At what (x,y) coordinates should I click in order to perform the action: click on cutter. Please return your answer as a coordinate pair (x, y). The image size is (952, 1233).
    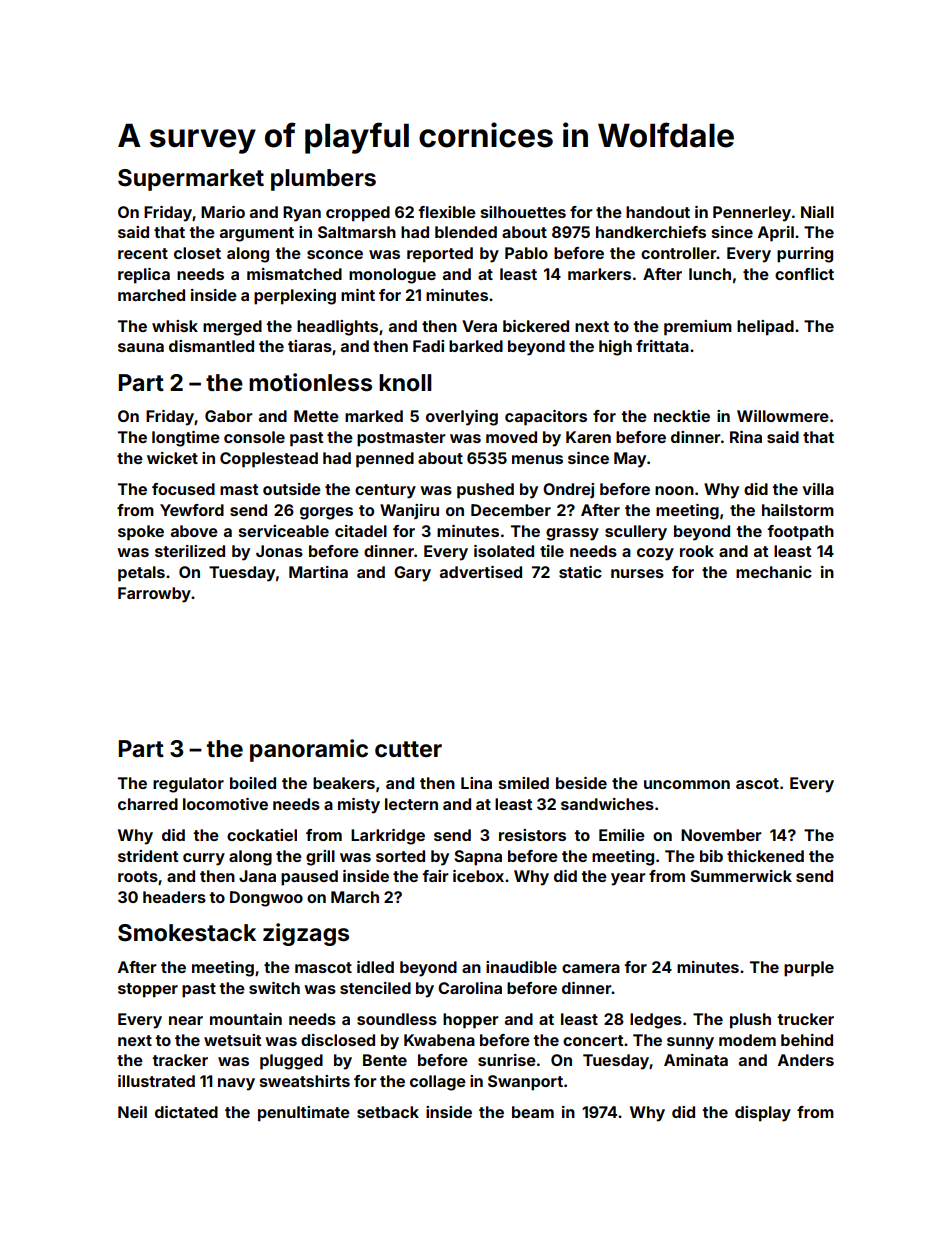
    Looking at the image, I should click on (408, 749).
